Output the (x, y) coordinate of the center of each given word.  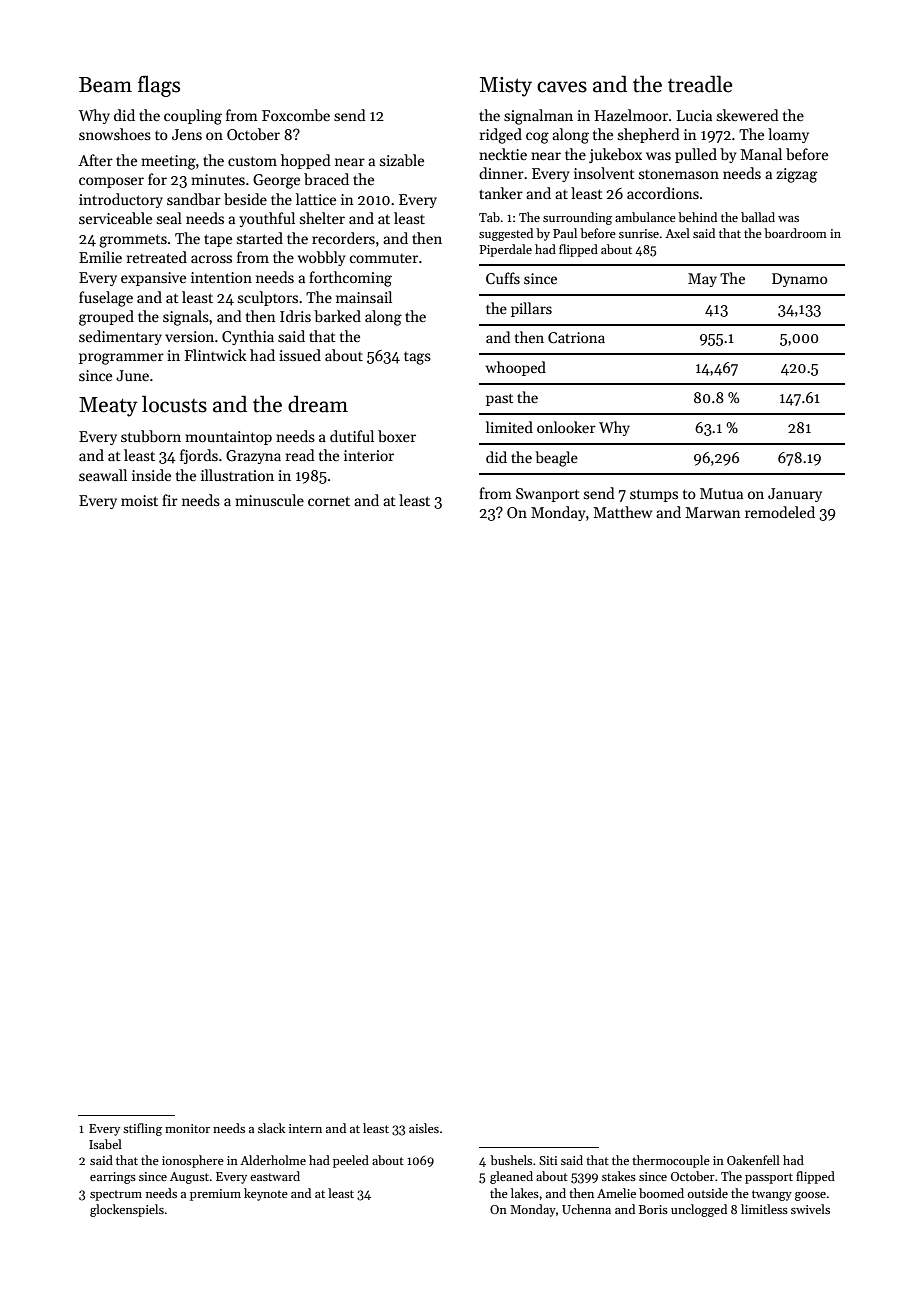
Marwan (713, 512)
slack (271, 1128)
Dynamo (800, 280)
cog (537, 138)
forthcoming (350, 279)
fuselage (106, 299)
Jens (187, 134)
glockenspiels (127, 1210)
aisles (424, 1128)
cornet (329, 501)
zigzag (796, 175)
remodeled (780, 512)
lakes (525, 1193)
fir (170, 500)
